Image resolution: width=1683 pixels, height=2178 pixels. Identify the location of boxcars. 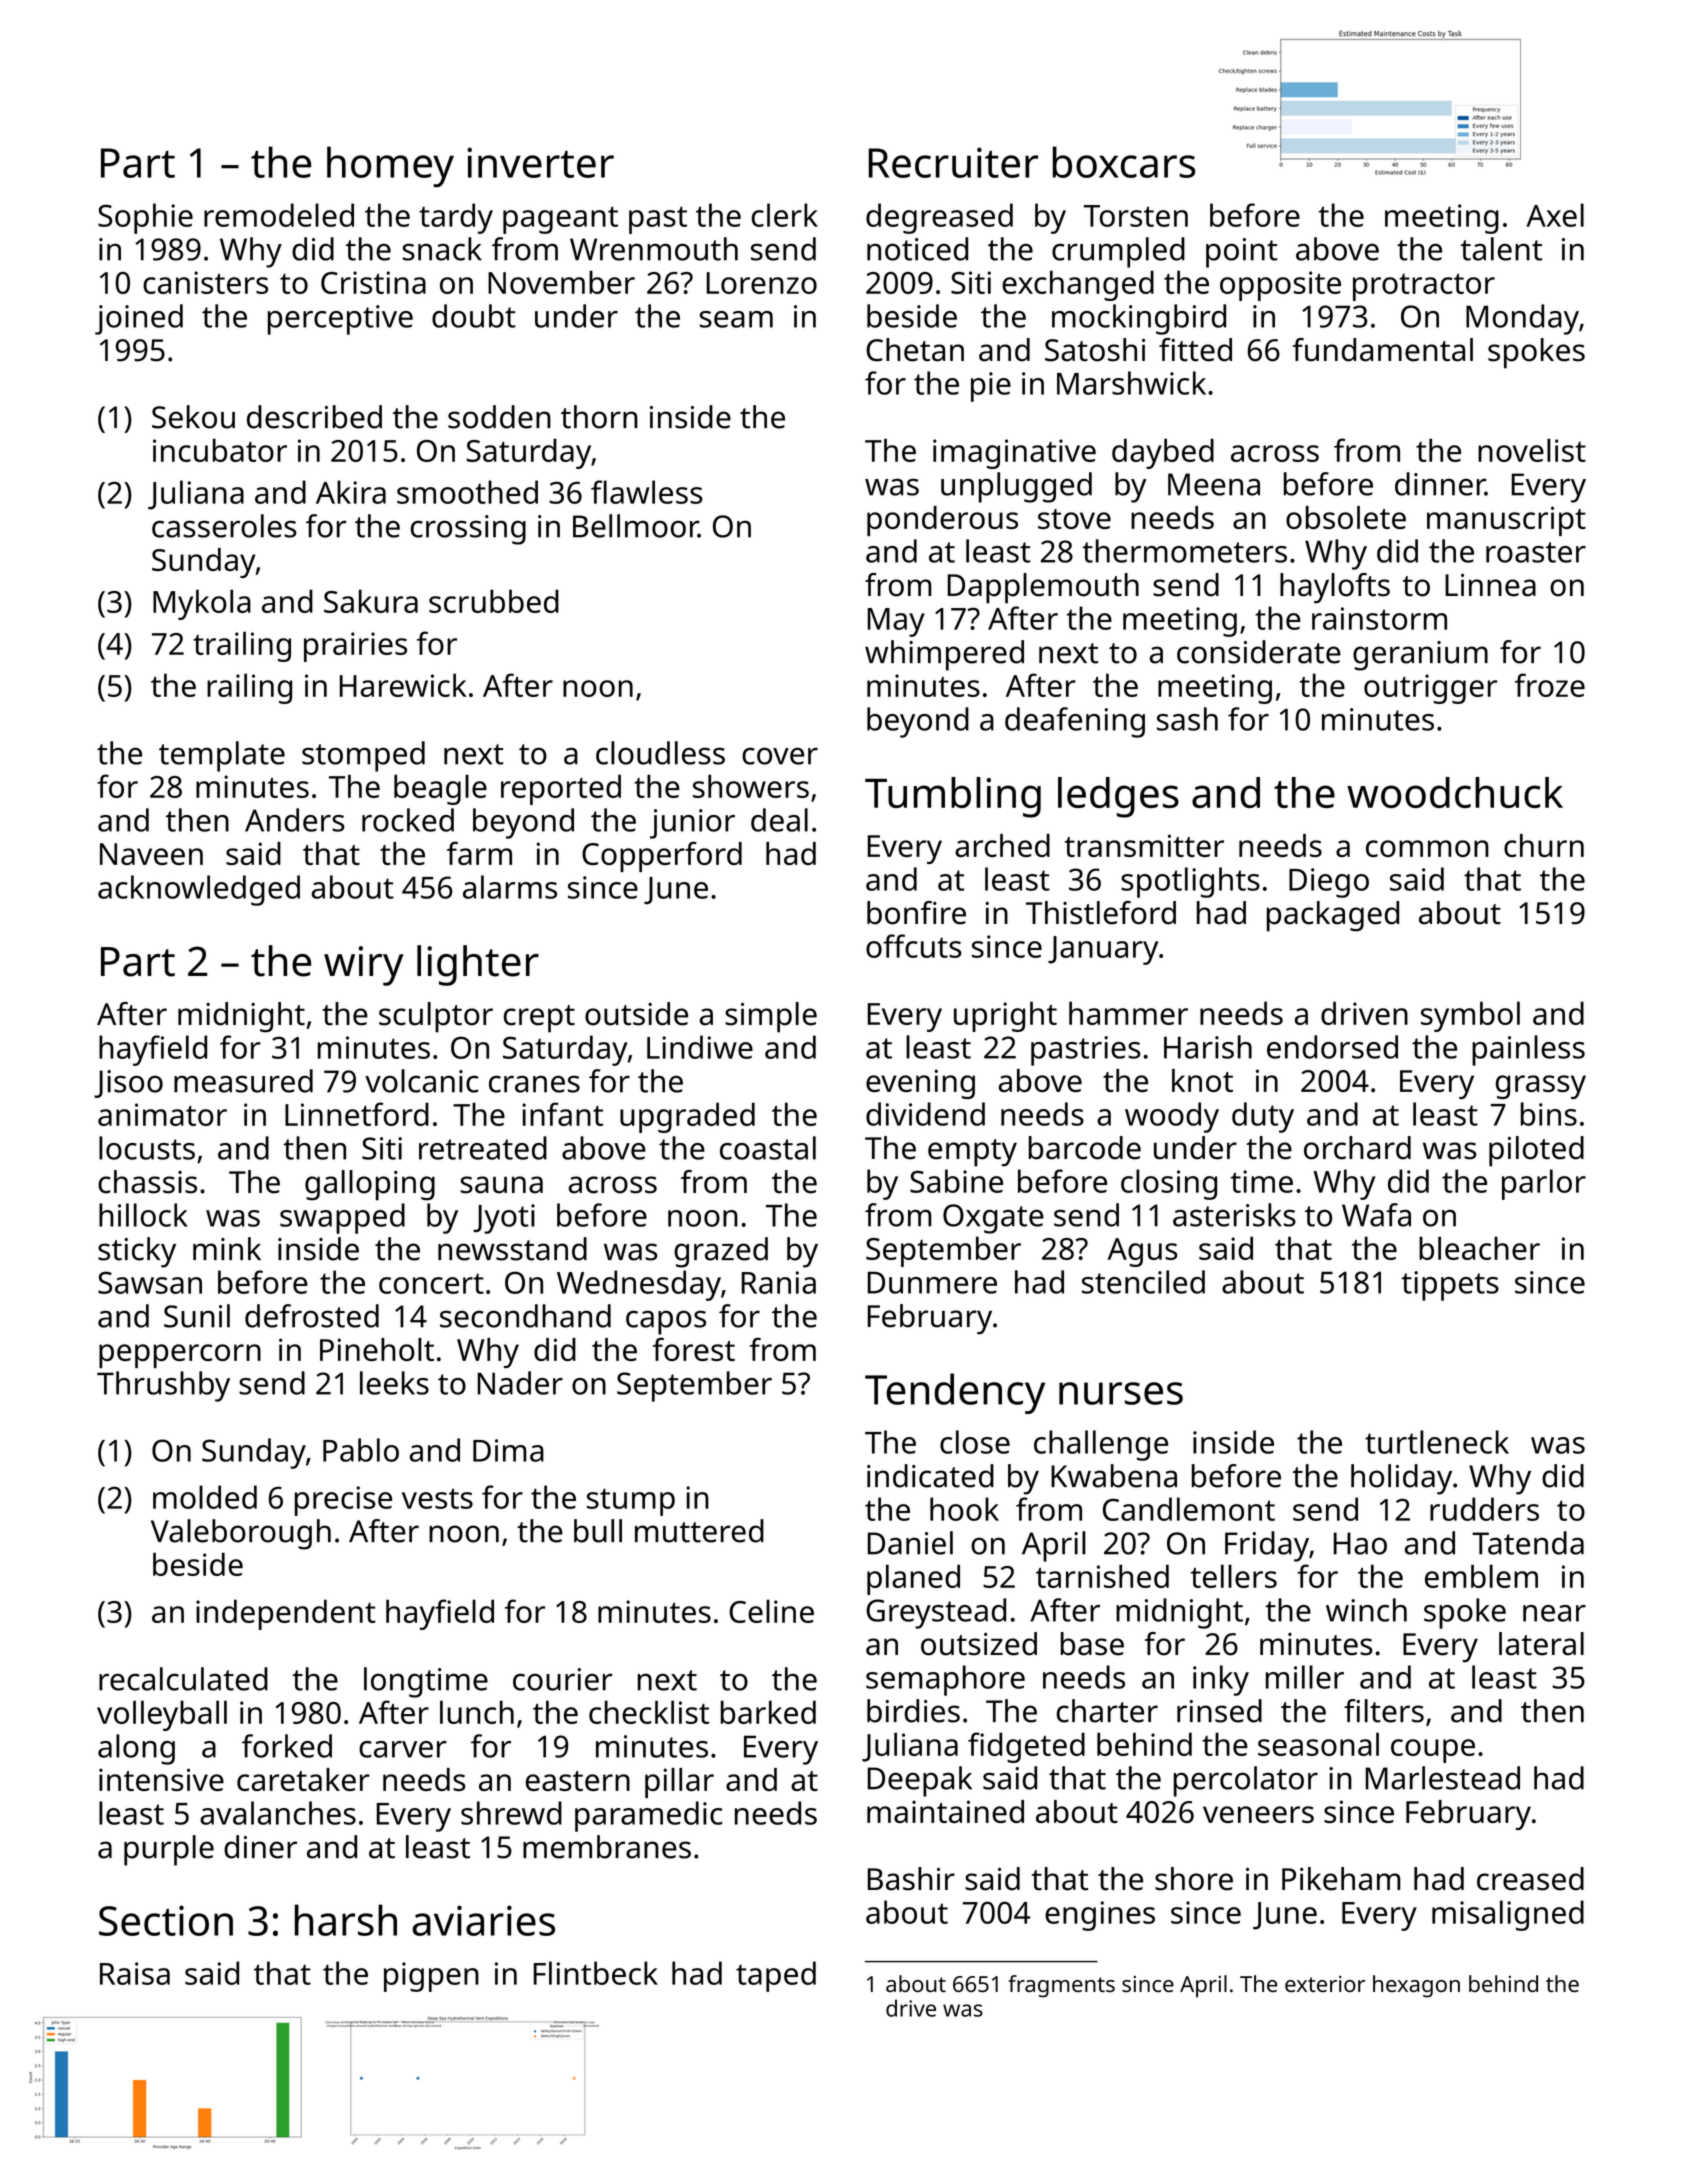
(1124, 162).
